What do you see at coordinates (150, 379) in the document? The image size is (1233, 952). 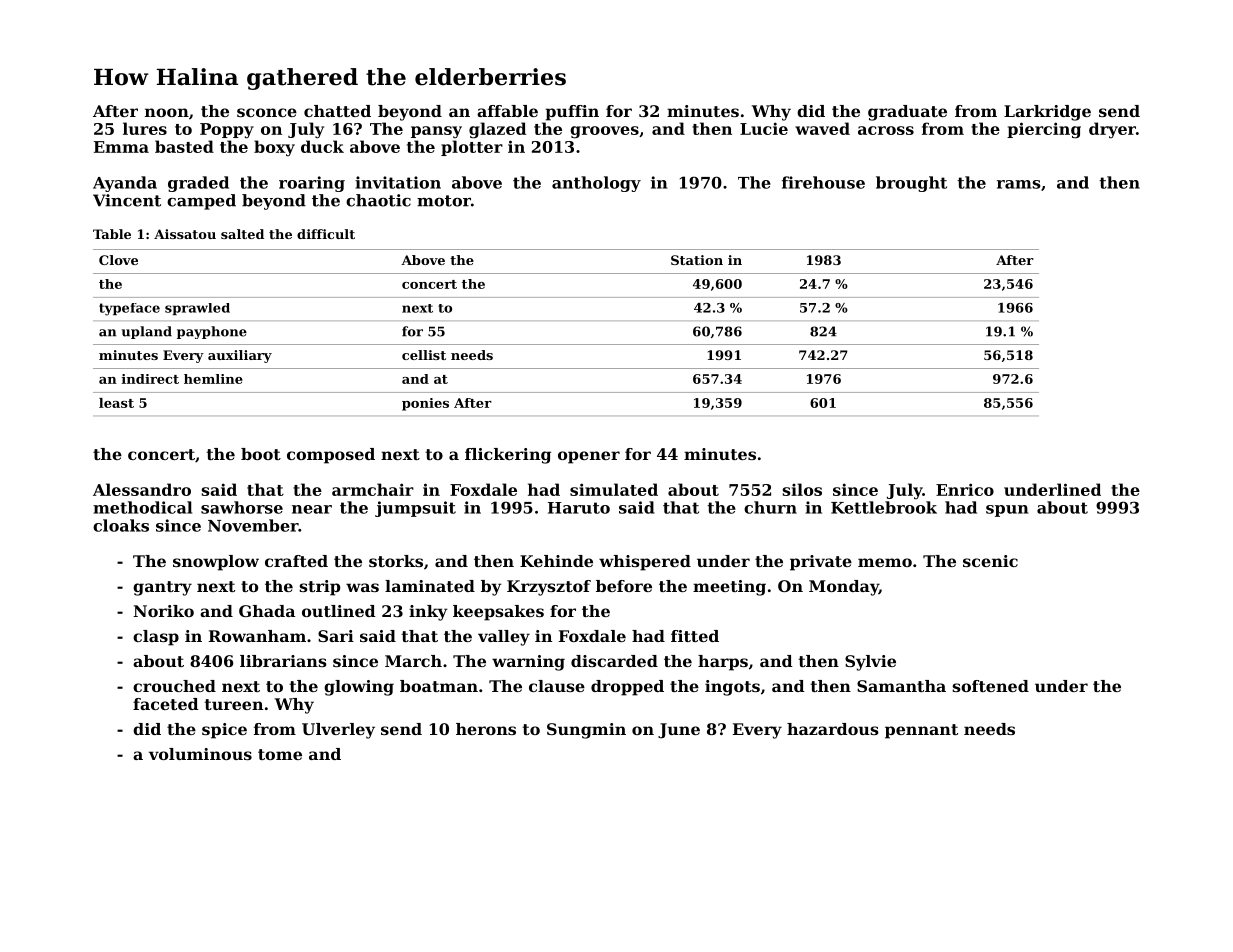 I see `indirect` at bounding box center [150, 379].
